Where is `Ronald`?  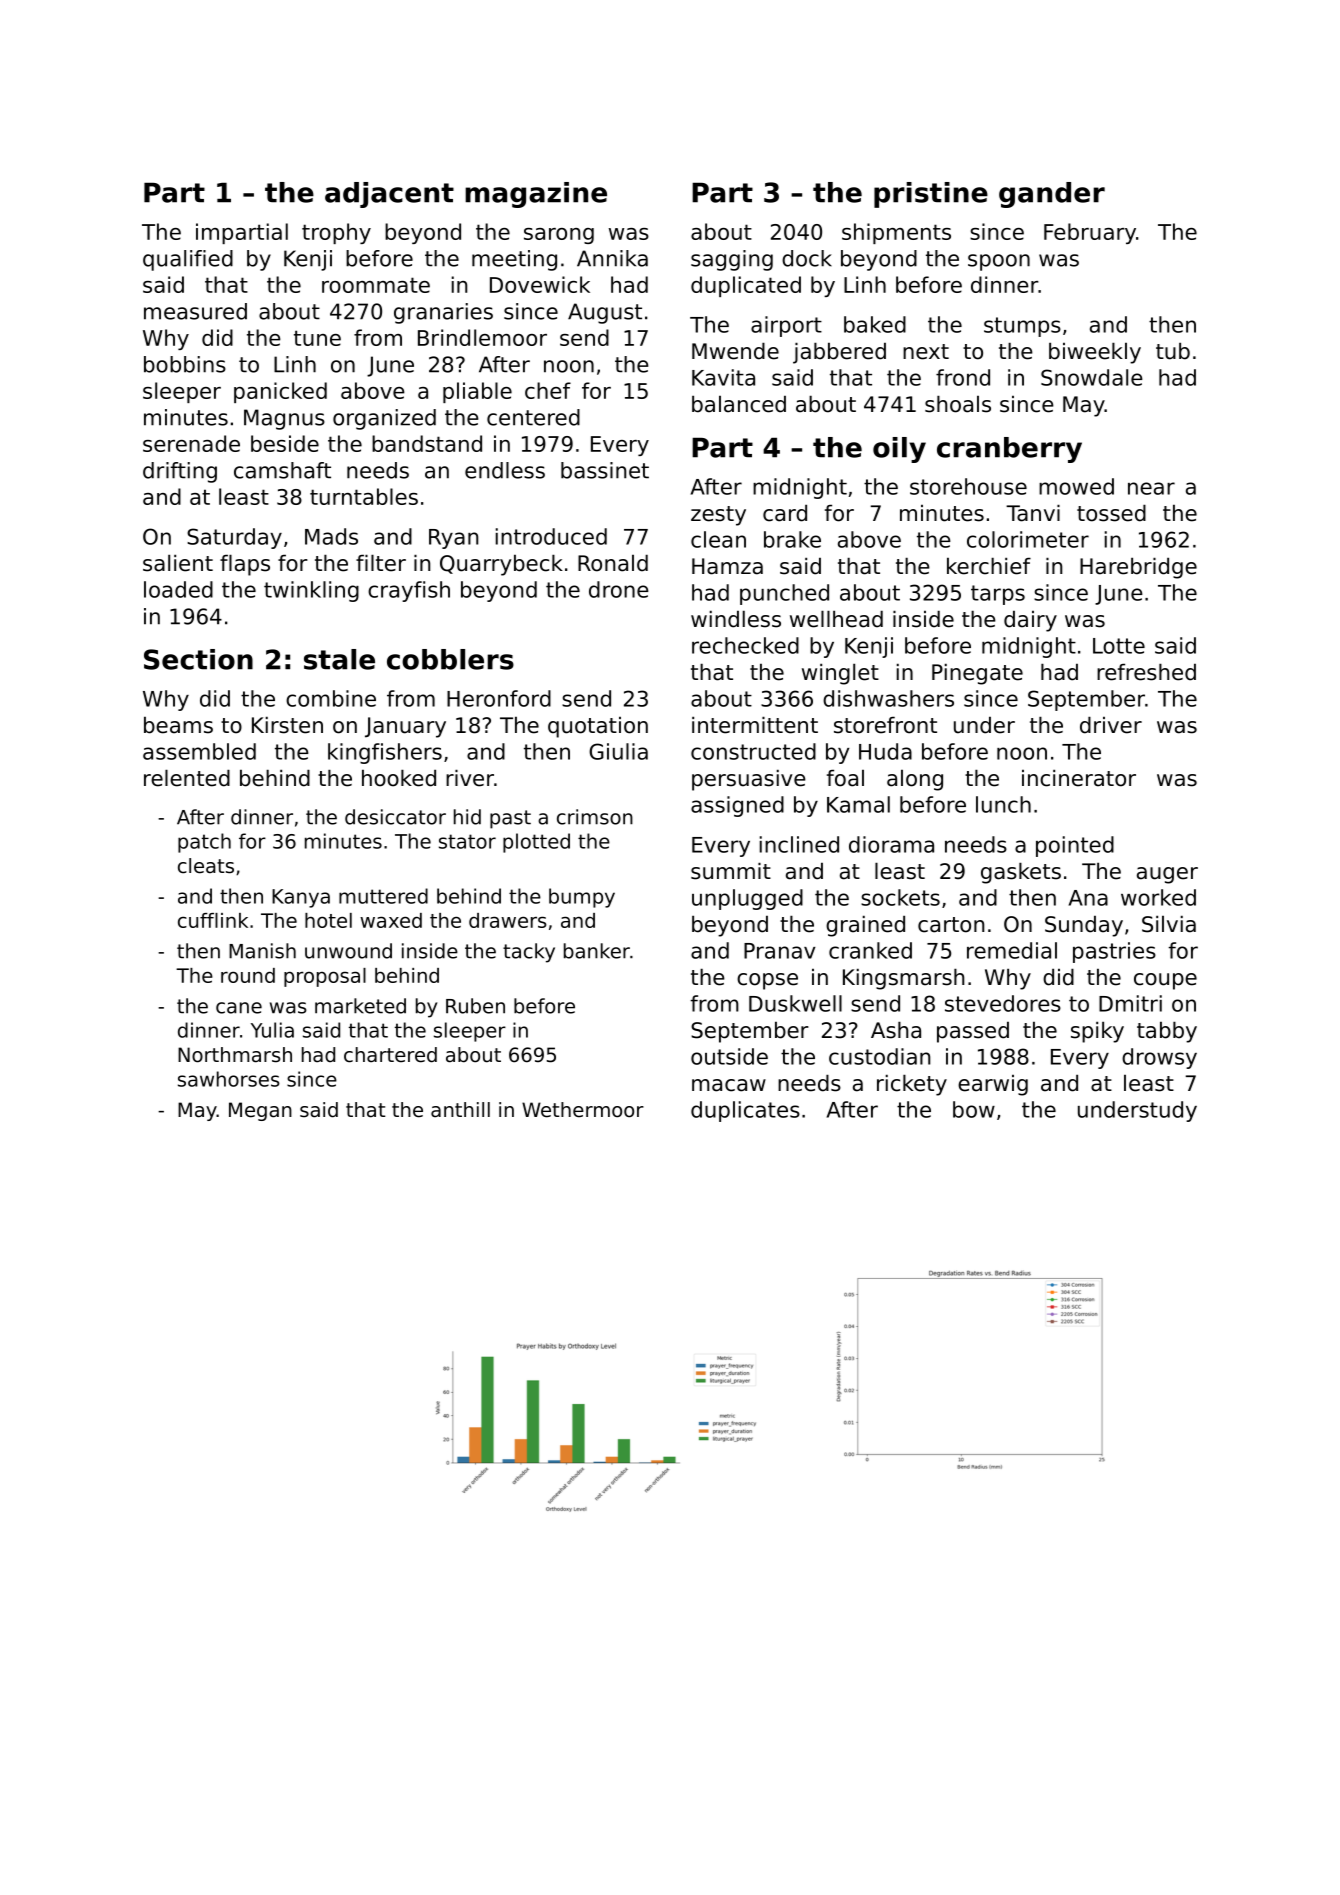
Ronald is located at coordinates (613, 563).
